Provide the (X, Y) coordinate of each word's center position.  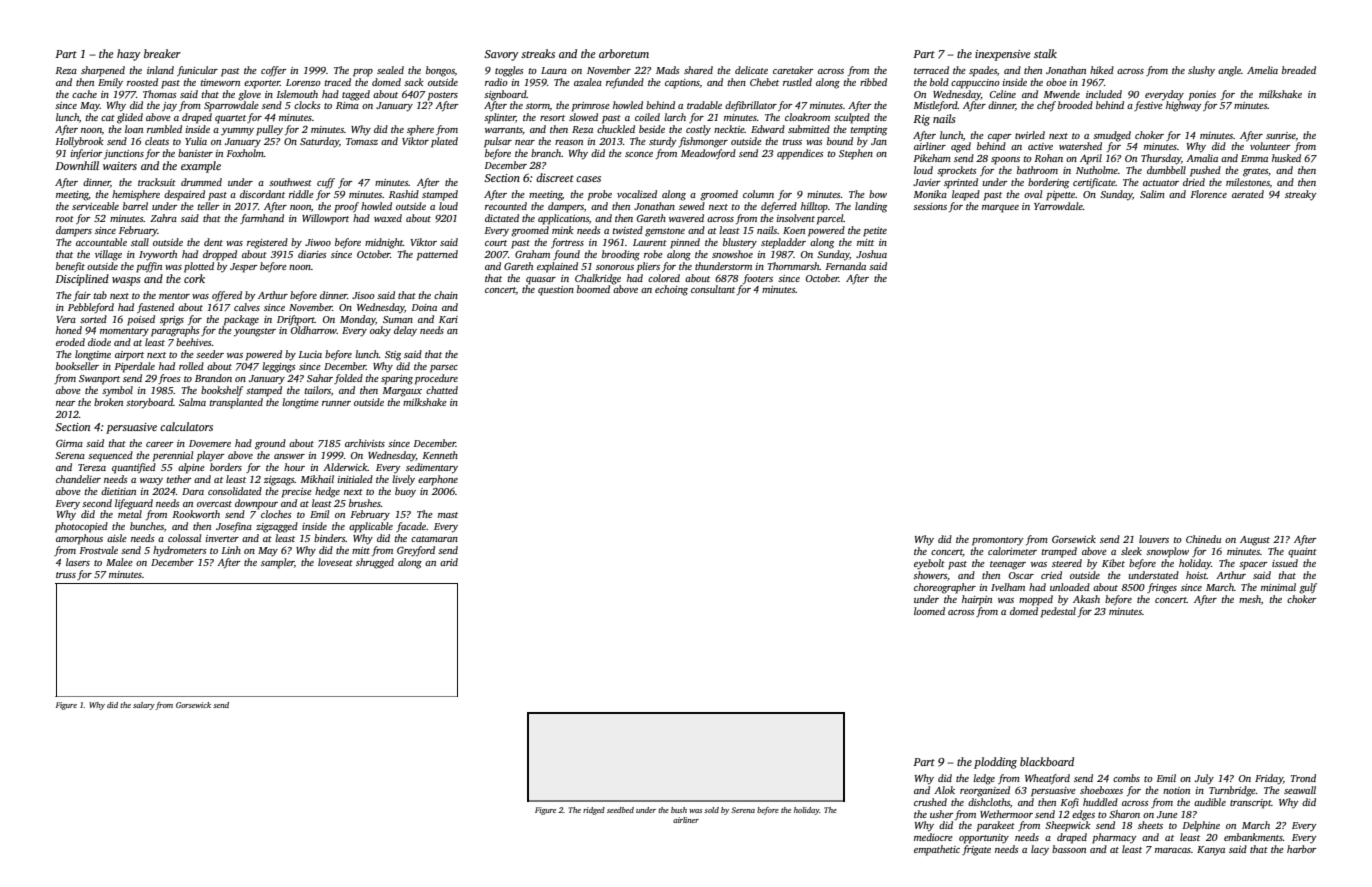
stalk (1045, 53)
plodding (995, 763)
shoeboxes (1101, 790)
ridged (594, 811)
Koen (794, 230)
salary (144, 706)
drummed (201, 182)
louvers (1154, 539)
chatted (442, 390)
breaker (162, 53)
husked (1286, 158)
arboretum (624, 53)
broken (108, 402)
